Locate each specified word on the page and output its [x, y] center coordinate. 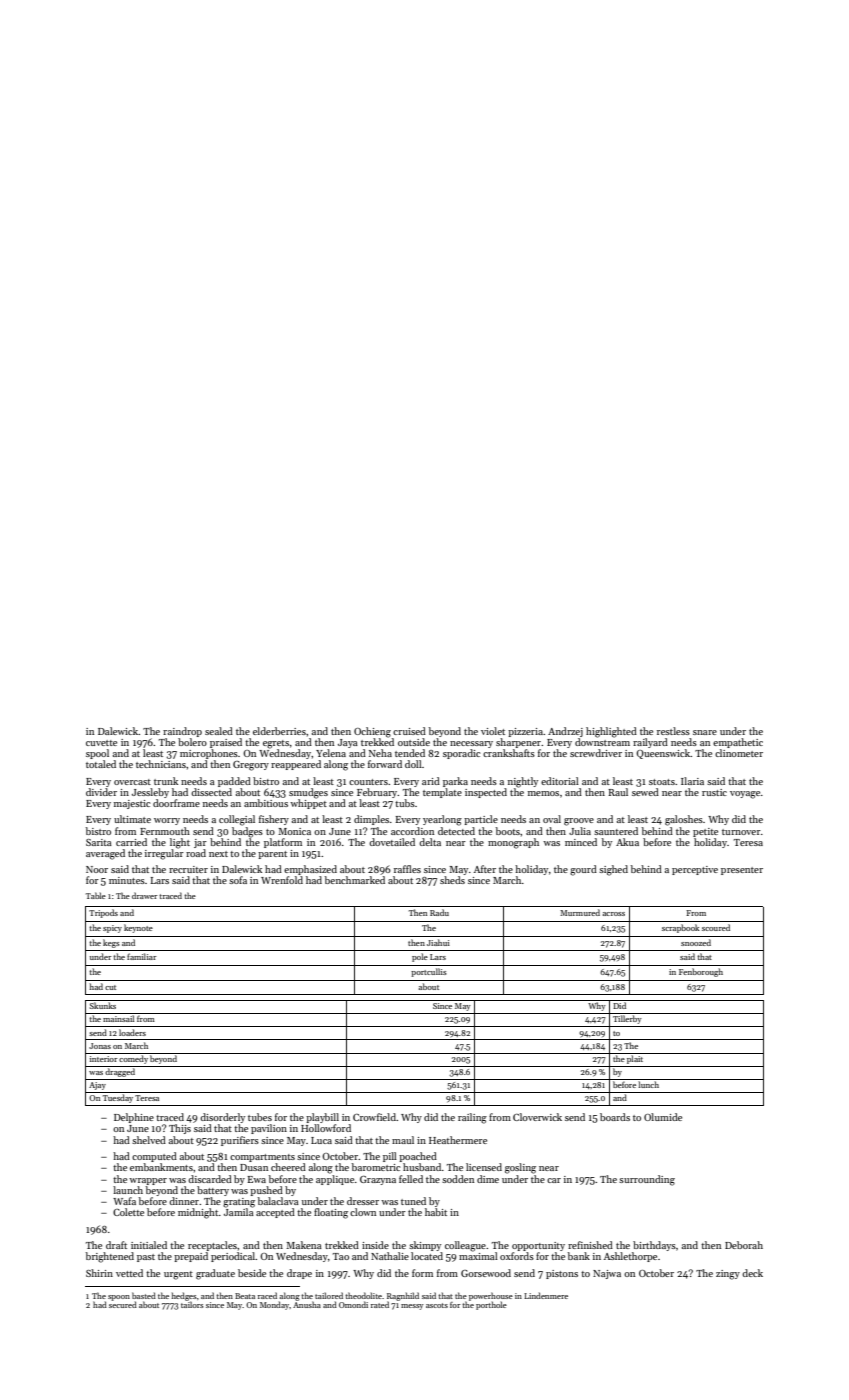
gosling [520, 1168]
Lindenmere [546, 1295]
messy [412, 1307]
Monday [275, 1305]
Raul [618, 792]
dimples [371, 820]
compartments [262, 1158]
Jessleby [150, 793]
